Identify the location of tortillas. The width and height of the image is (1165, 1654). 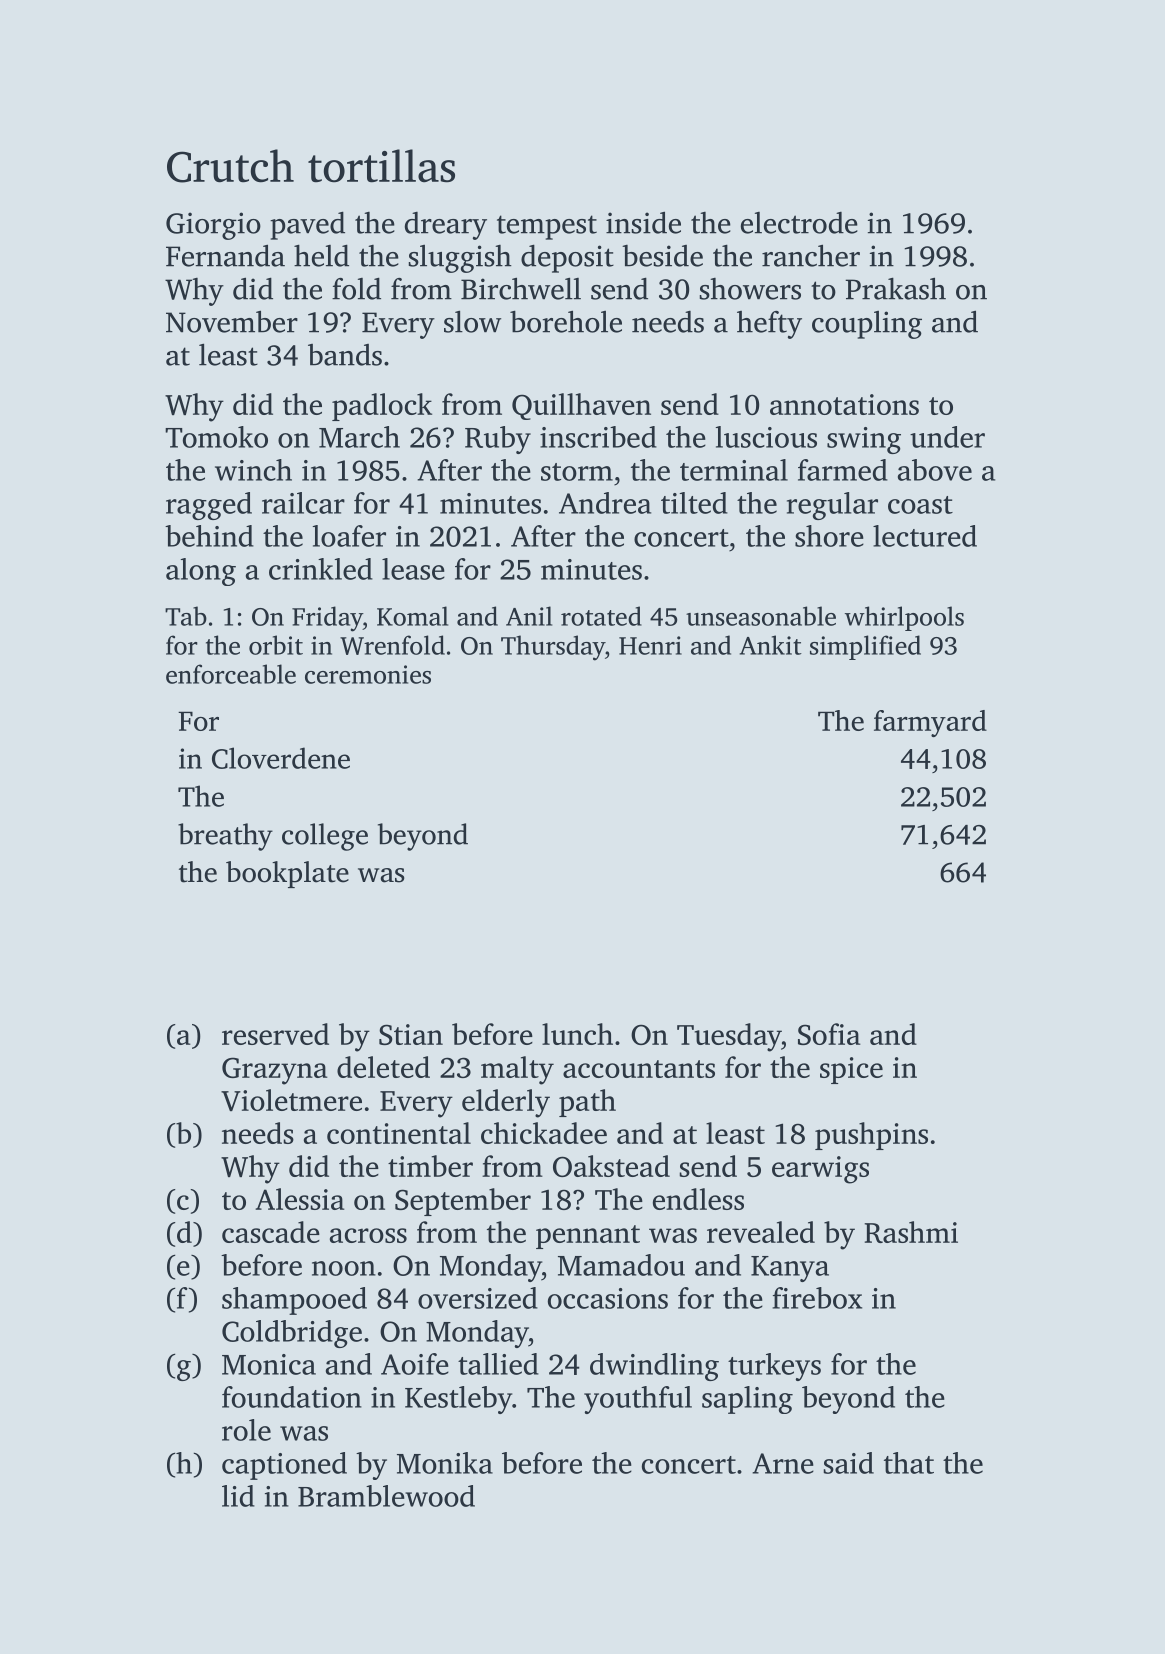
(381, 166).
